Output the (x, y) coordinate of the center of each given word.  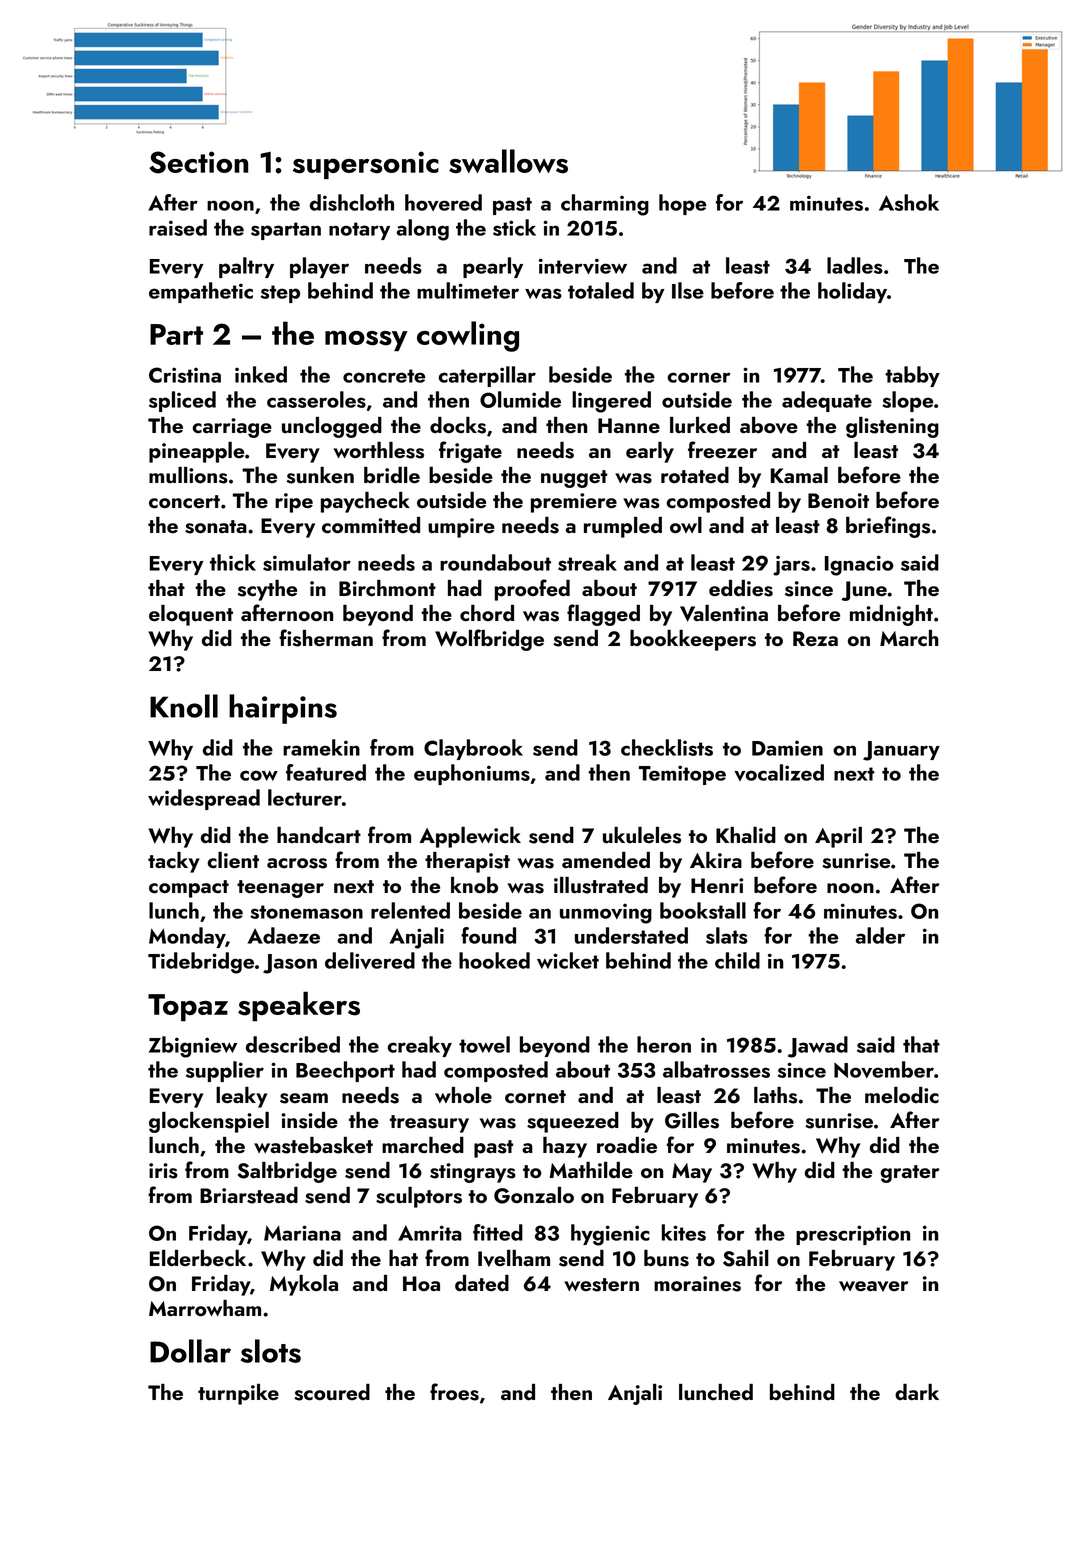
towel (484, 1044)
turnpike (238, 1394)
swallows (508, 161)
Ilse (688, 290)
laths (775, 1095)
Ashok (909, 202)
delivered (370, 960)
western (601, 1285)
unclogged (332, 427)
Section (198, 162)
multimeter (468, 290)
